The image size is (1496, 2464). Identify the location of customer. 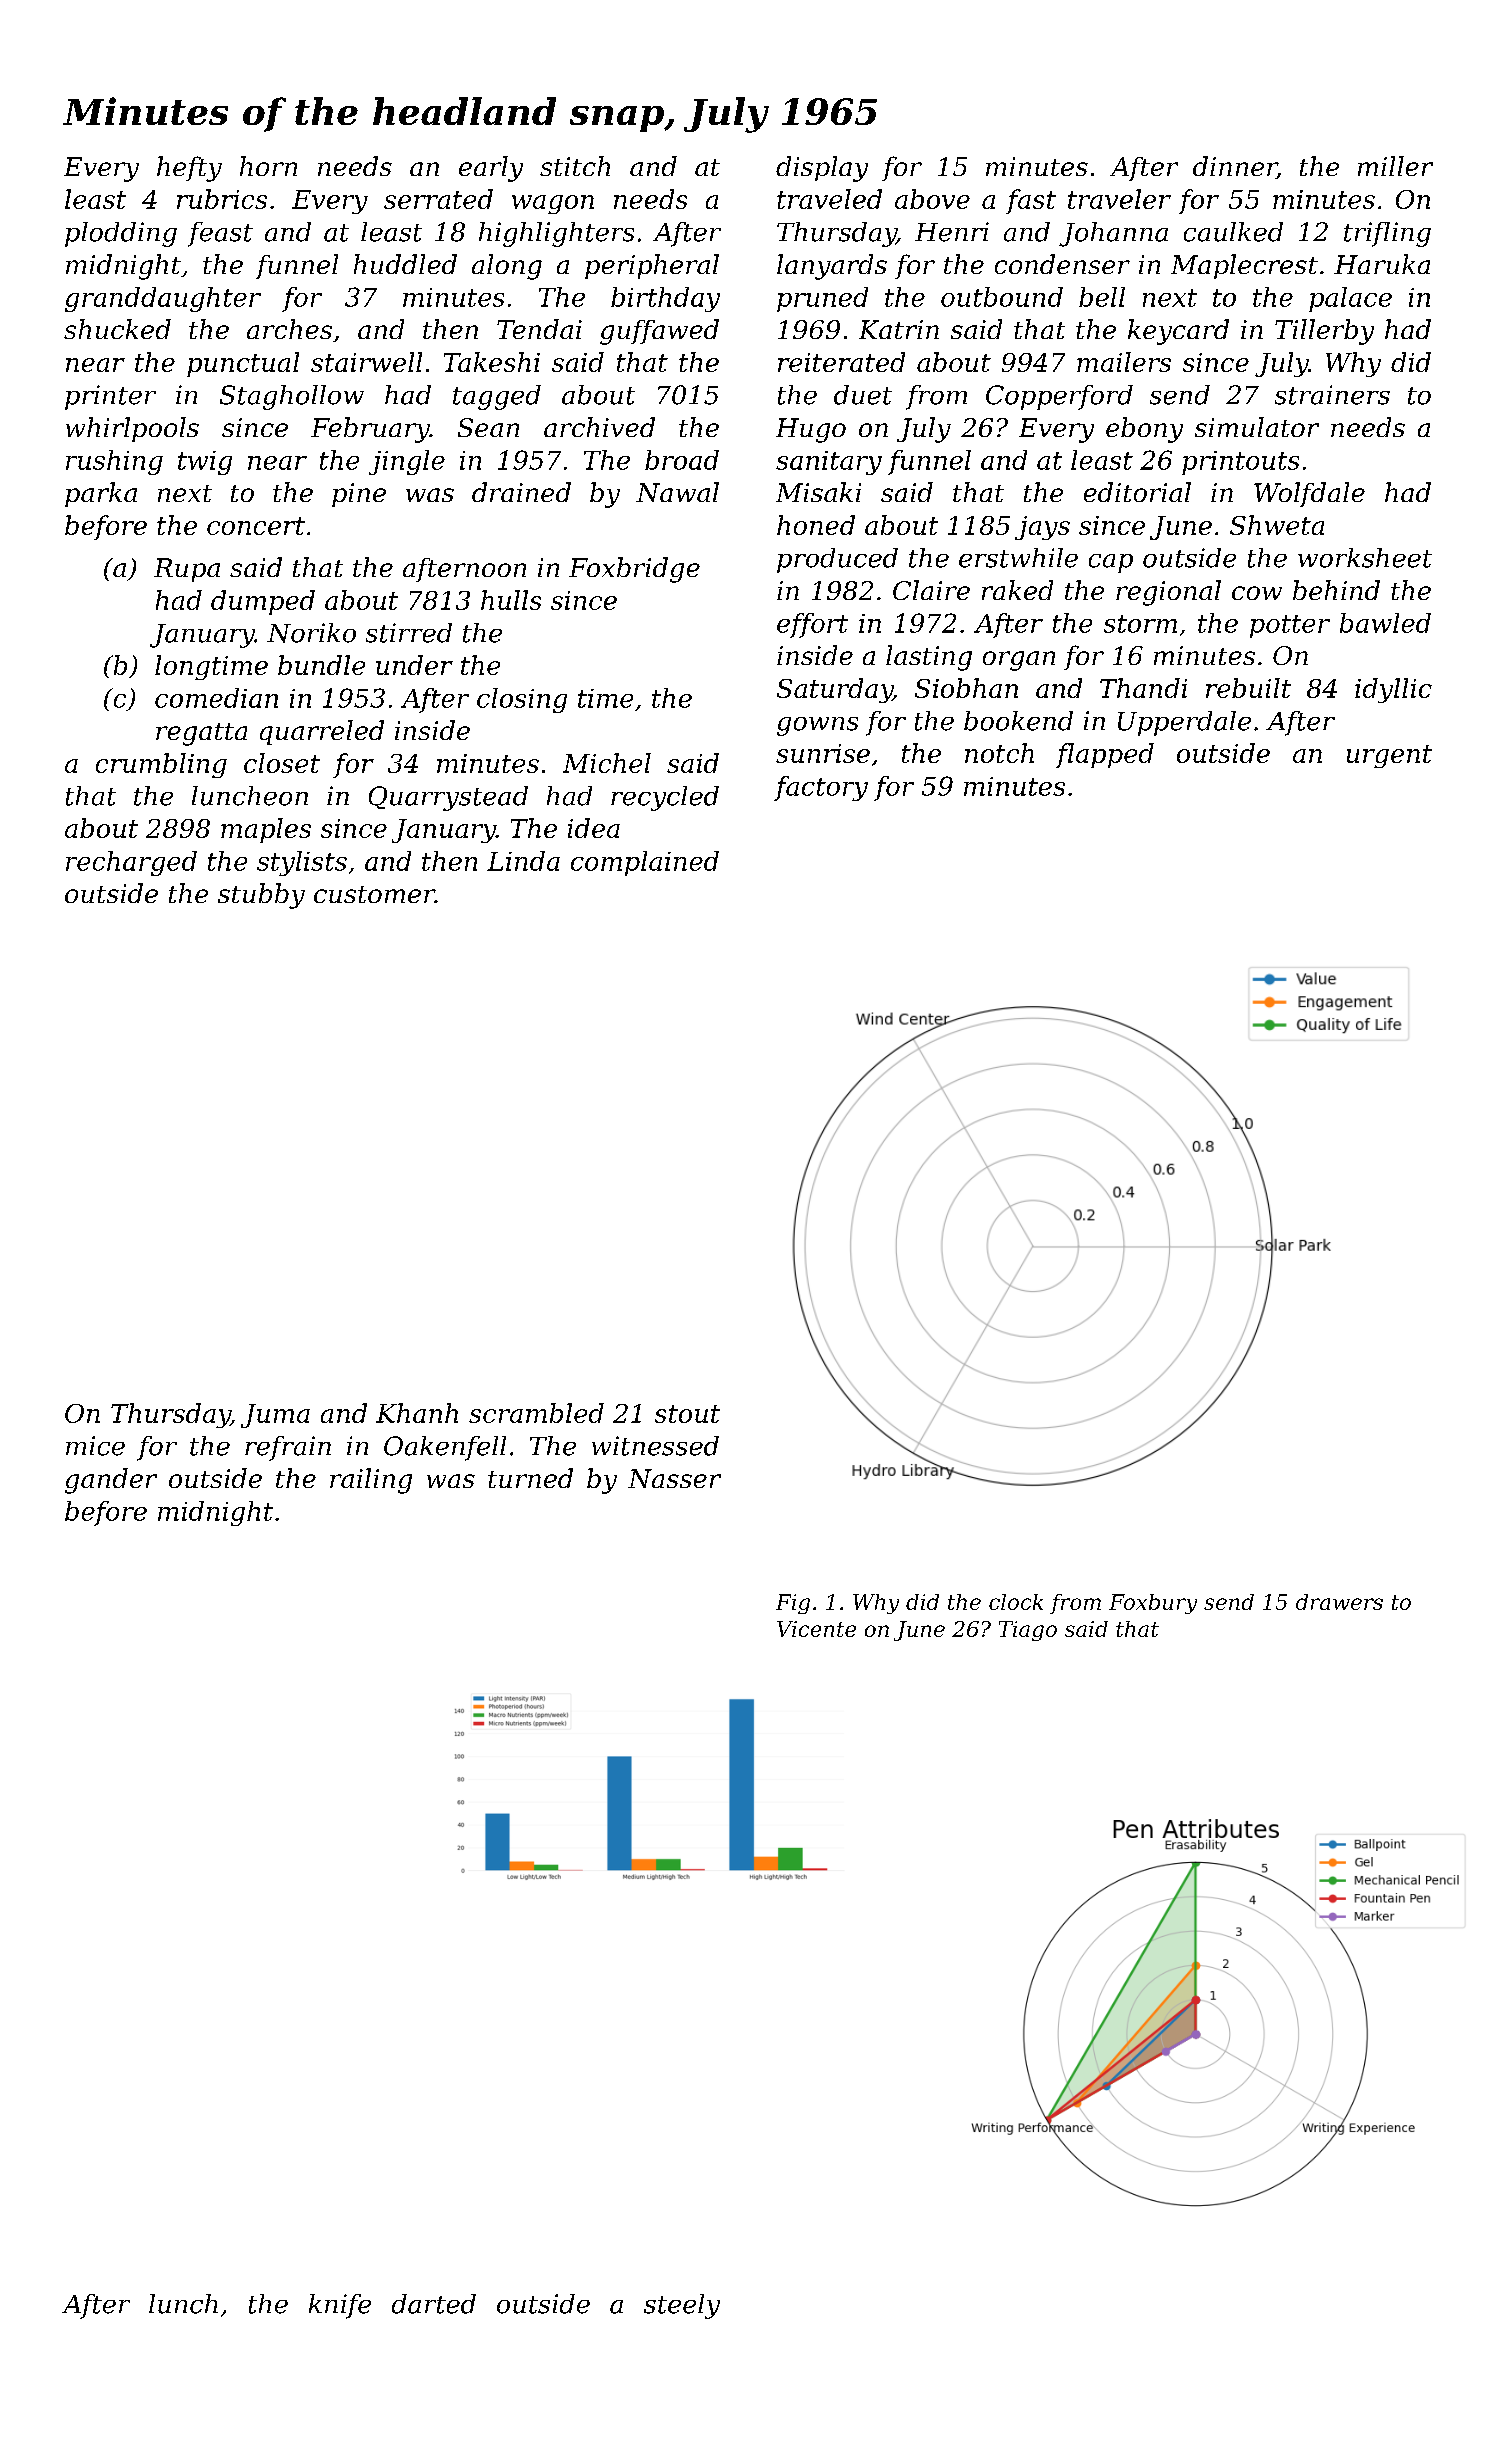
(374, 894).
